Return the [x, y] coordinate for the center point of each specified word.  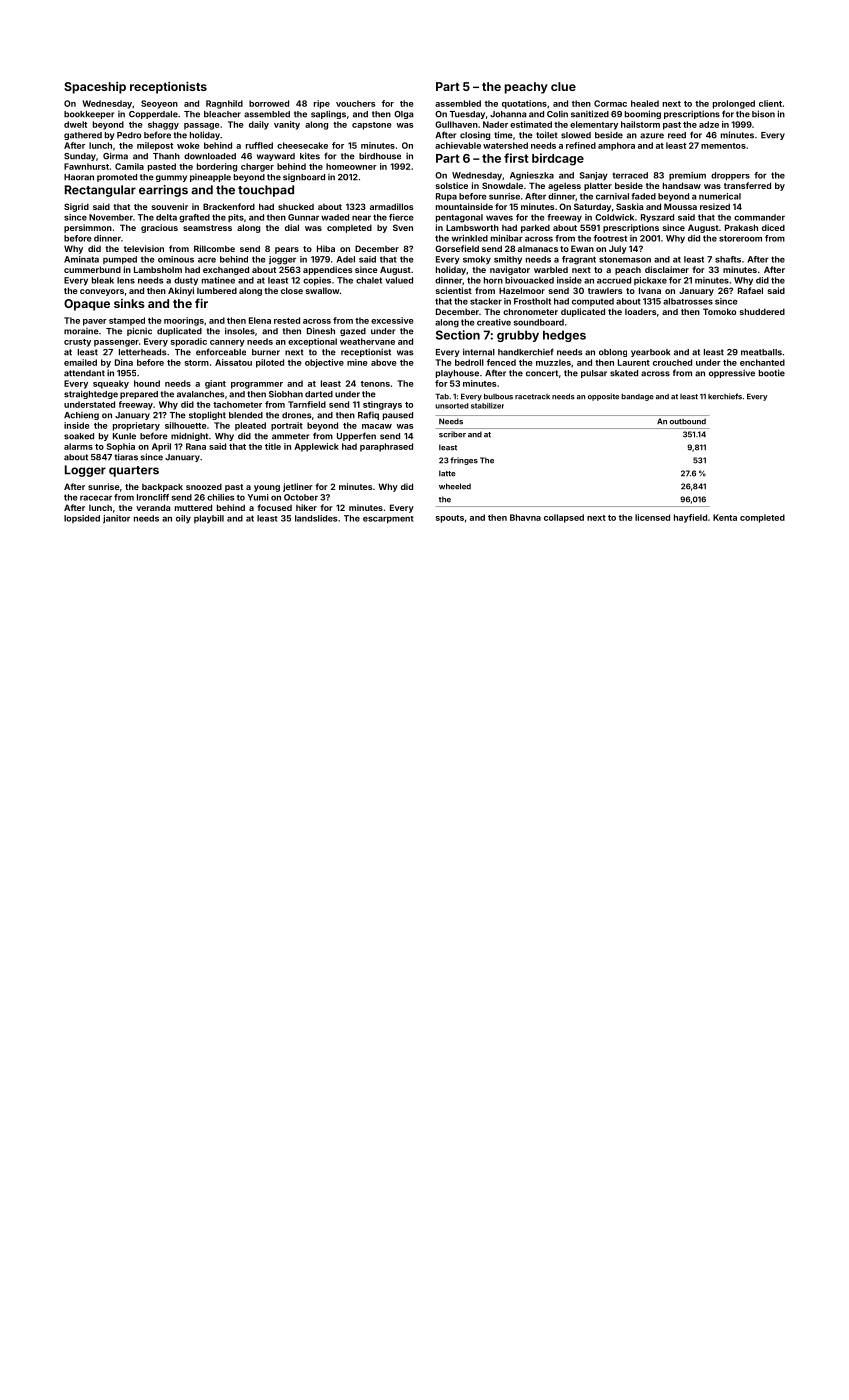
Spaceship [95, 88]
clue [563, 86]
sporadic [188, 342]
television [144, 248]
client [770, 103]
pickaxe [650, 281]
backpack [162, 487]
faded [643, 196]
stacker [486, 301]
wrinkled [470, 238]
